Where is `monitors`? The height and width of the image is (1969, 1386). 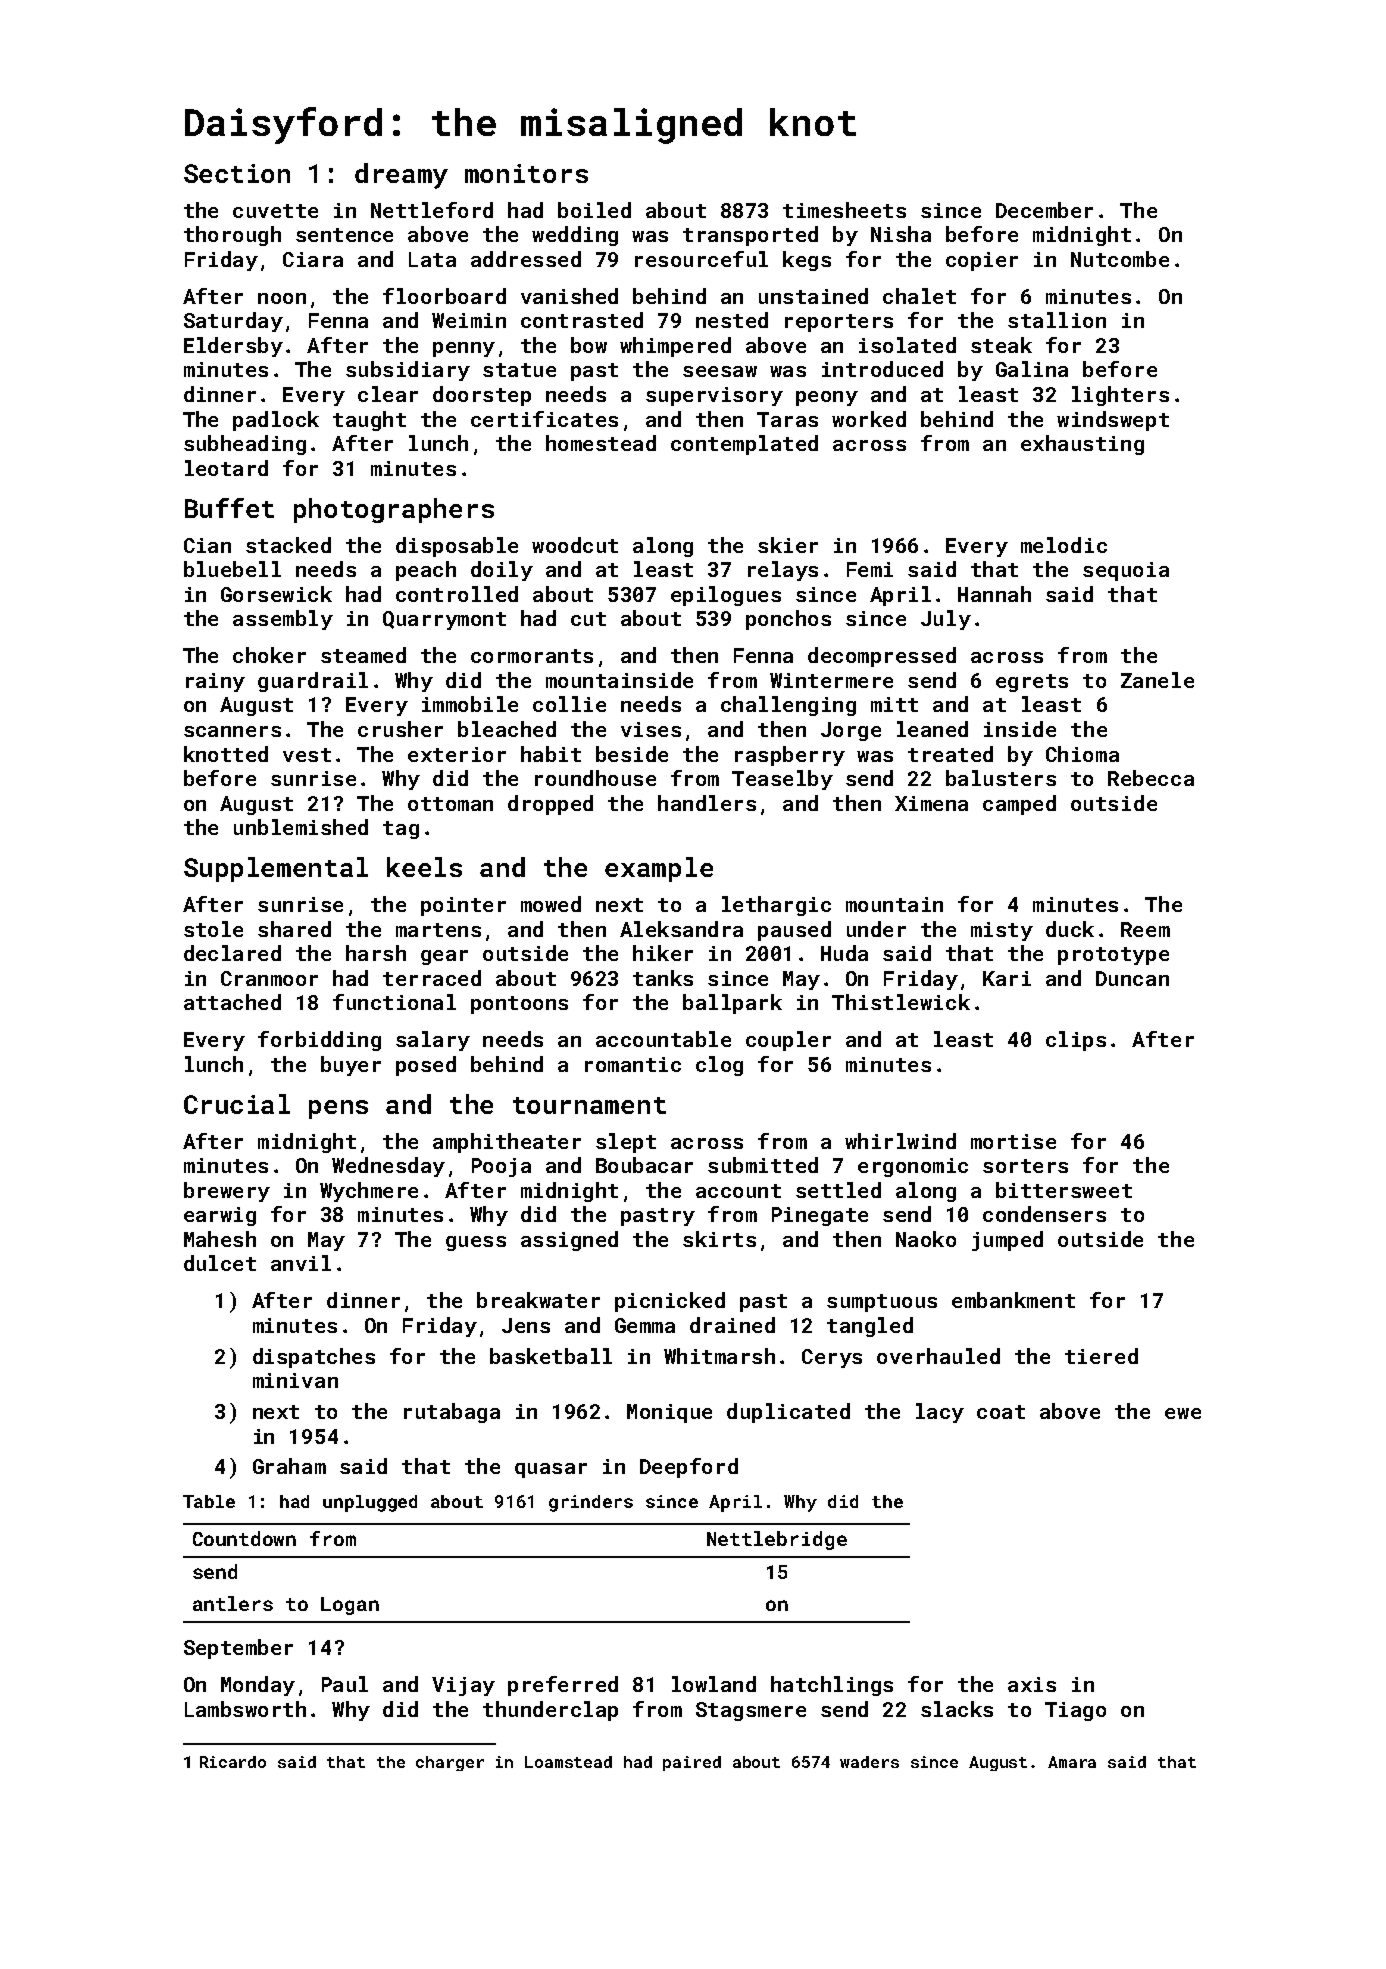
monitors is located at coordinates (526, 173).
